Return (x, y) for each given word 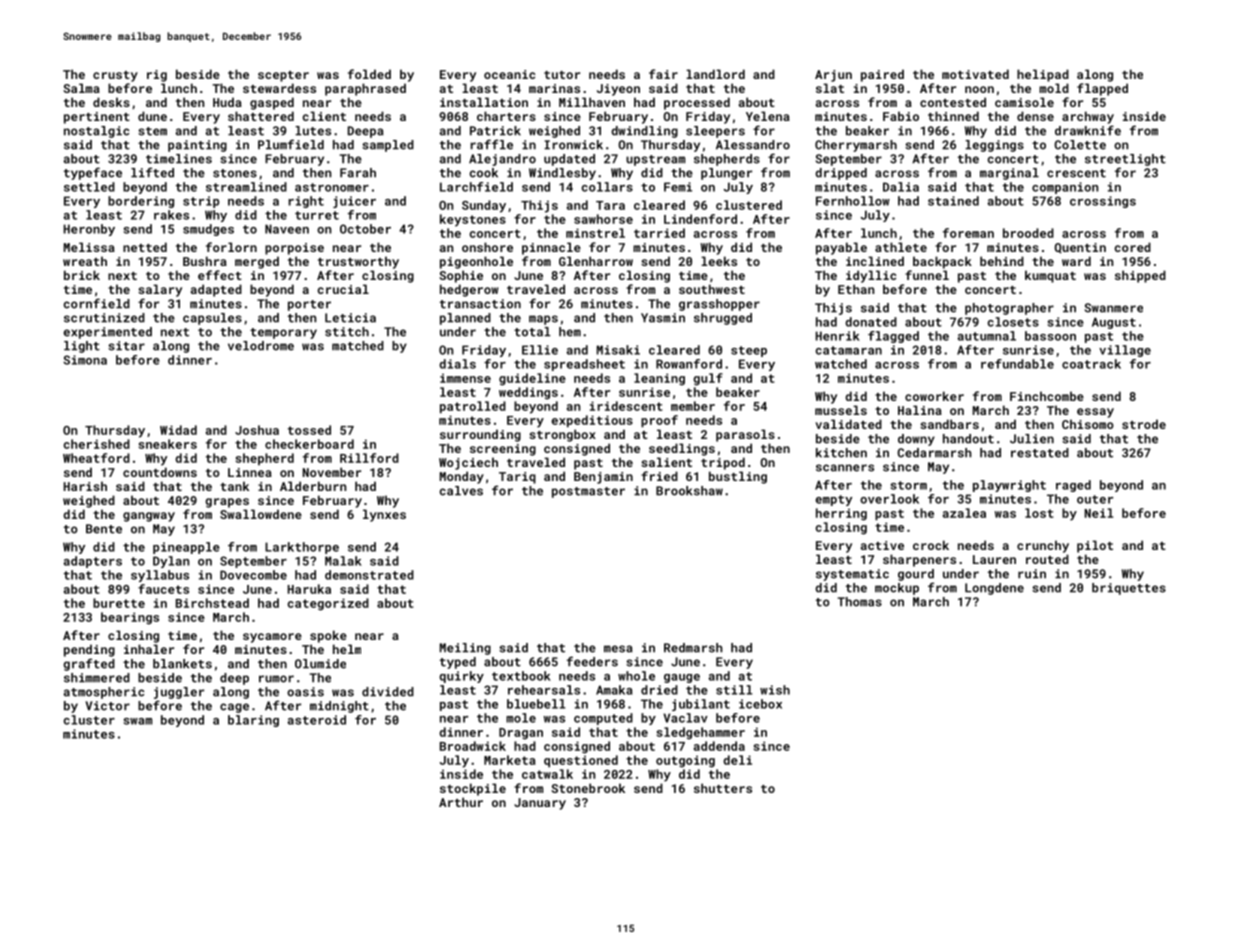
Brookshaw (689, 491)
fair (663, 74)
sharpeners (919, 560)
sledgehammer (701, 733)
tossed (309, 430)
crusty (115, 76)
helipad (1043, 75)
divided (388, 692)
